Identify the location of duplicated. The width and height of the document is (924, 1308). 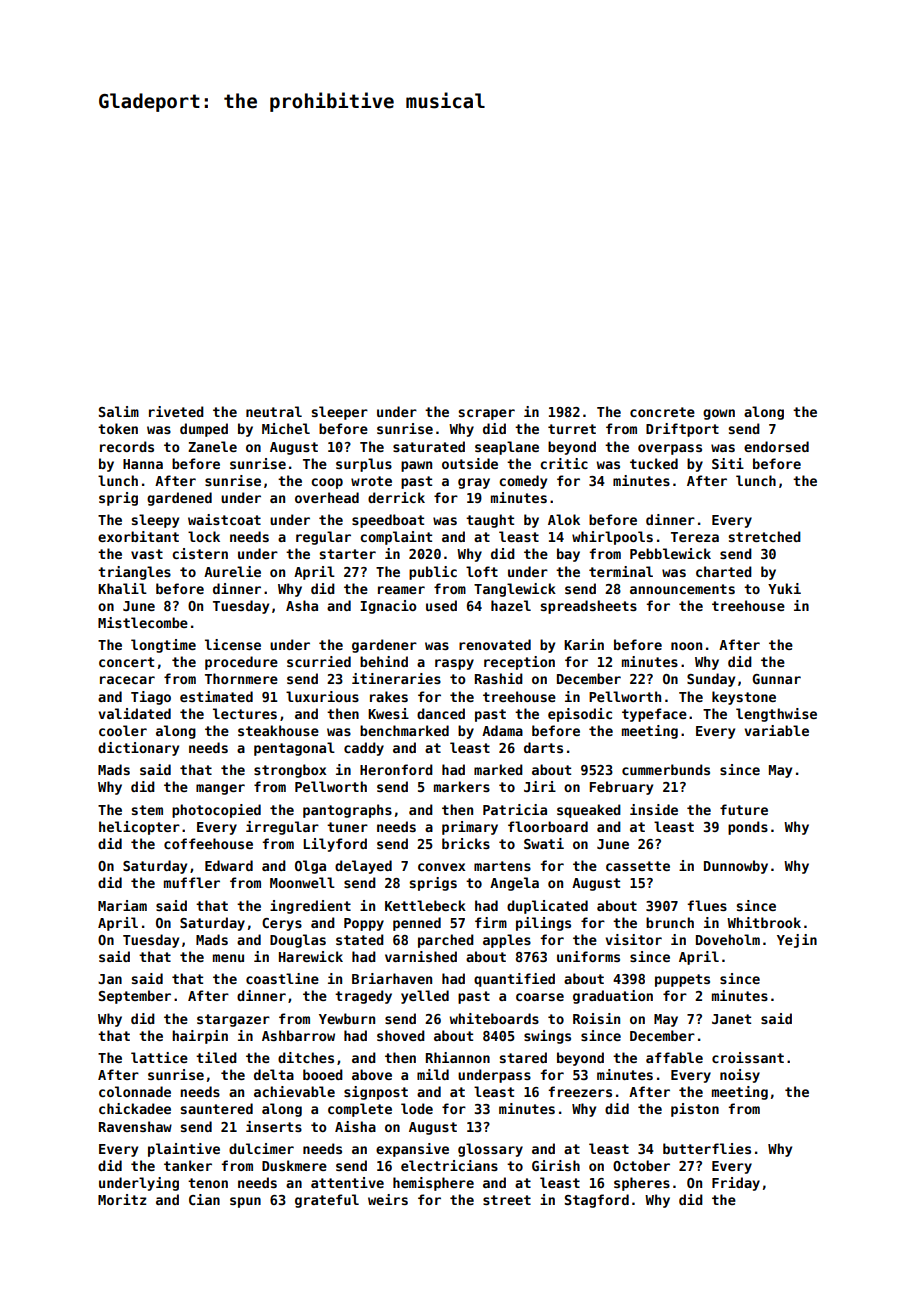
(547, 907).
